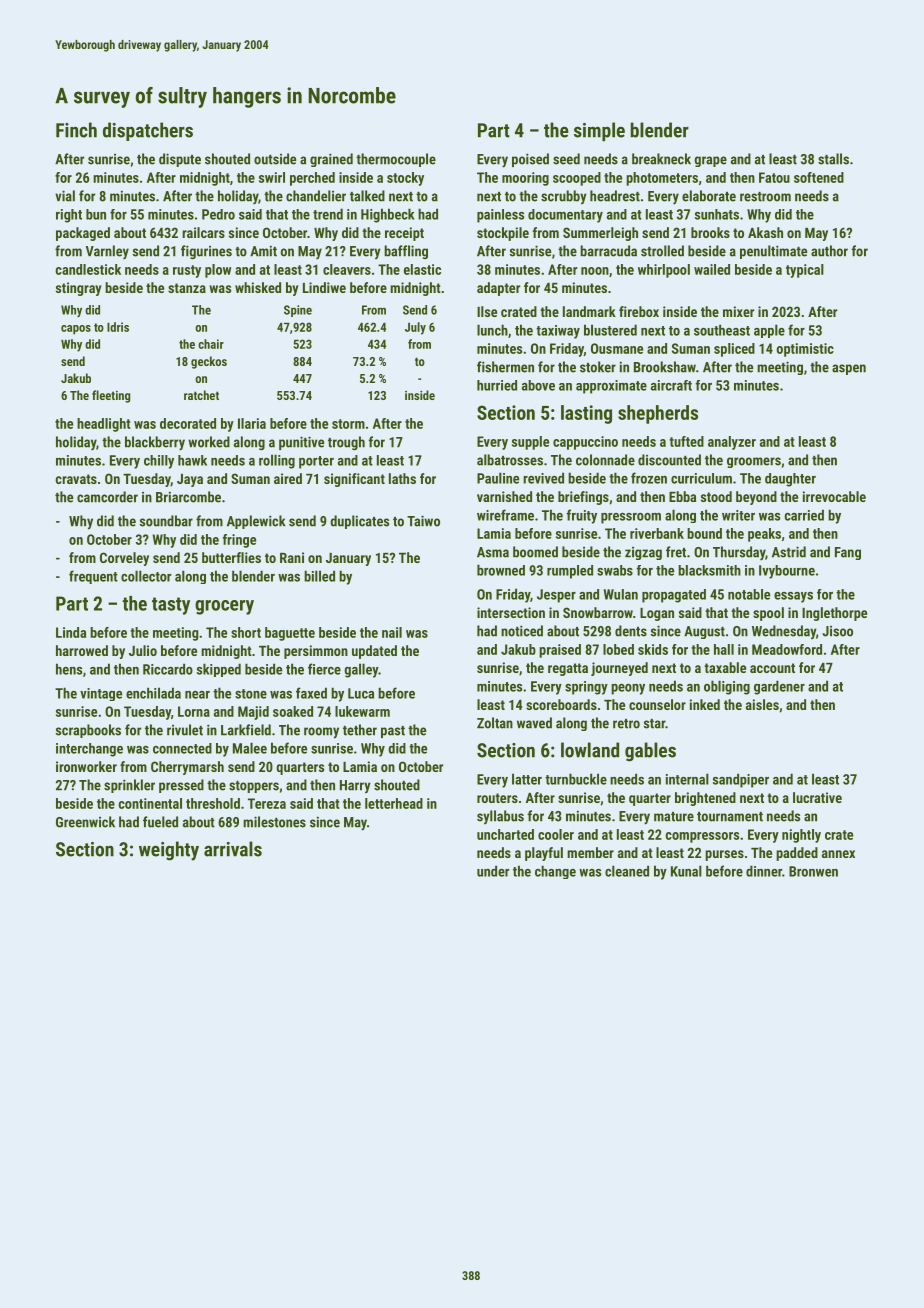  Describe the element at coordinates (599, 131) in the screenshot. I see `simple` at that location.
